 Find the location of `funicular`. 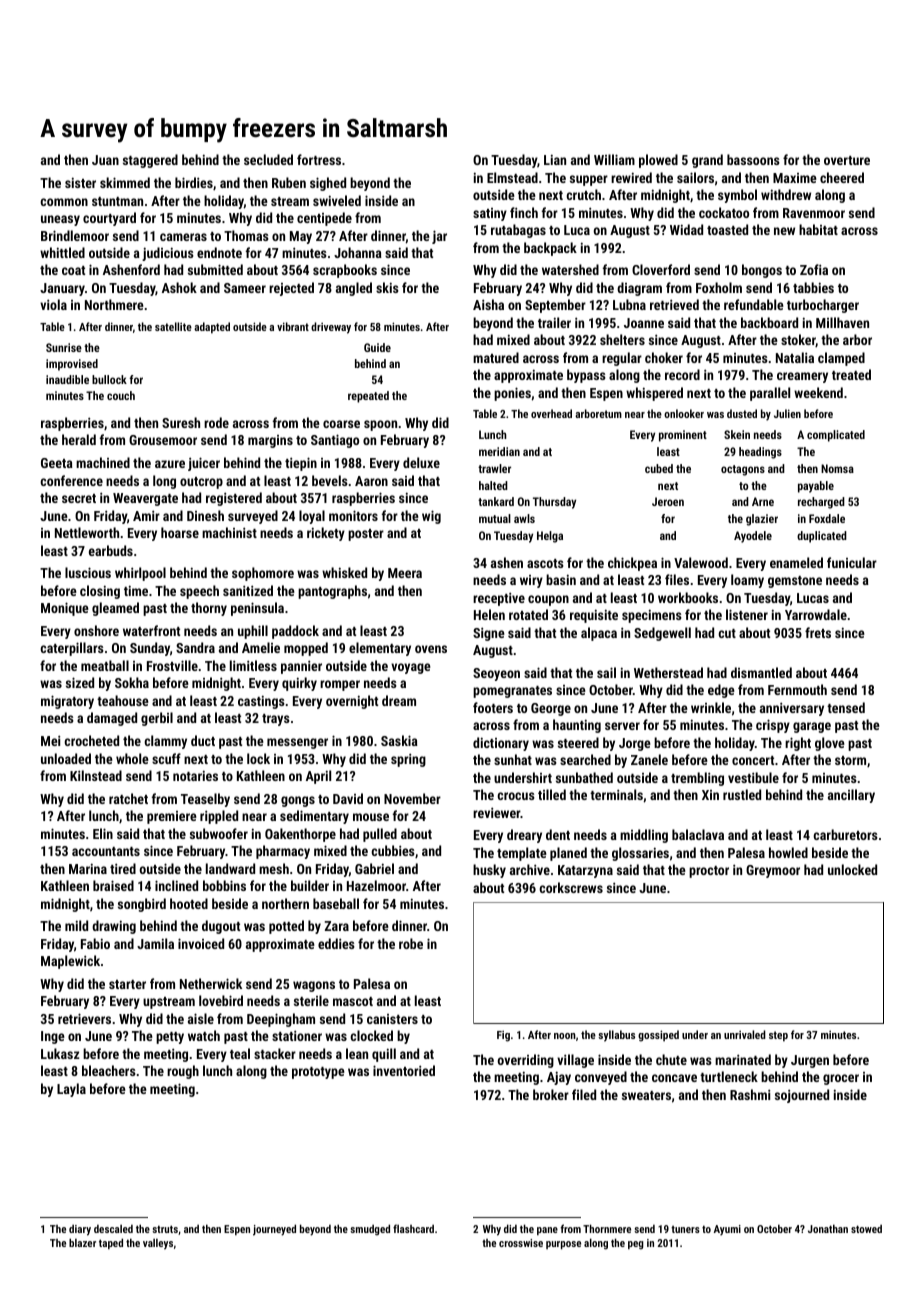

funicular is located at coordinates (852, 562).
